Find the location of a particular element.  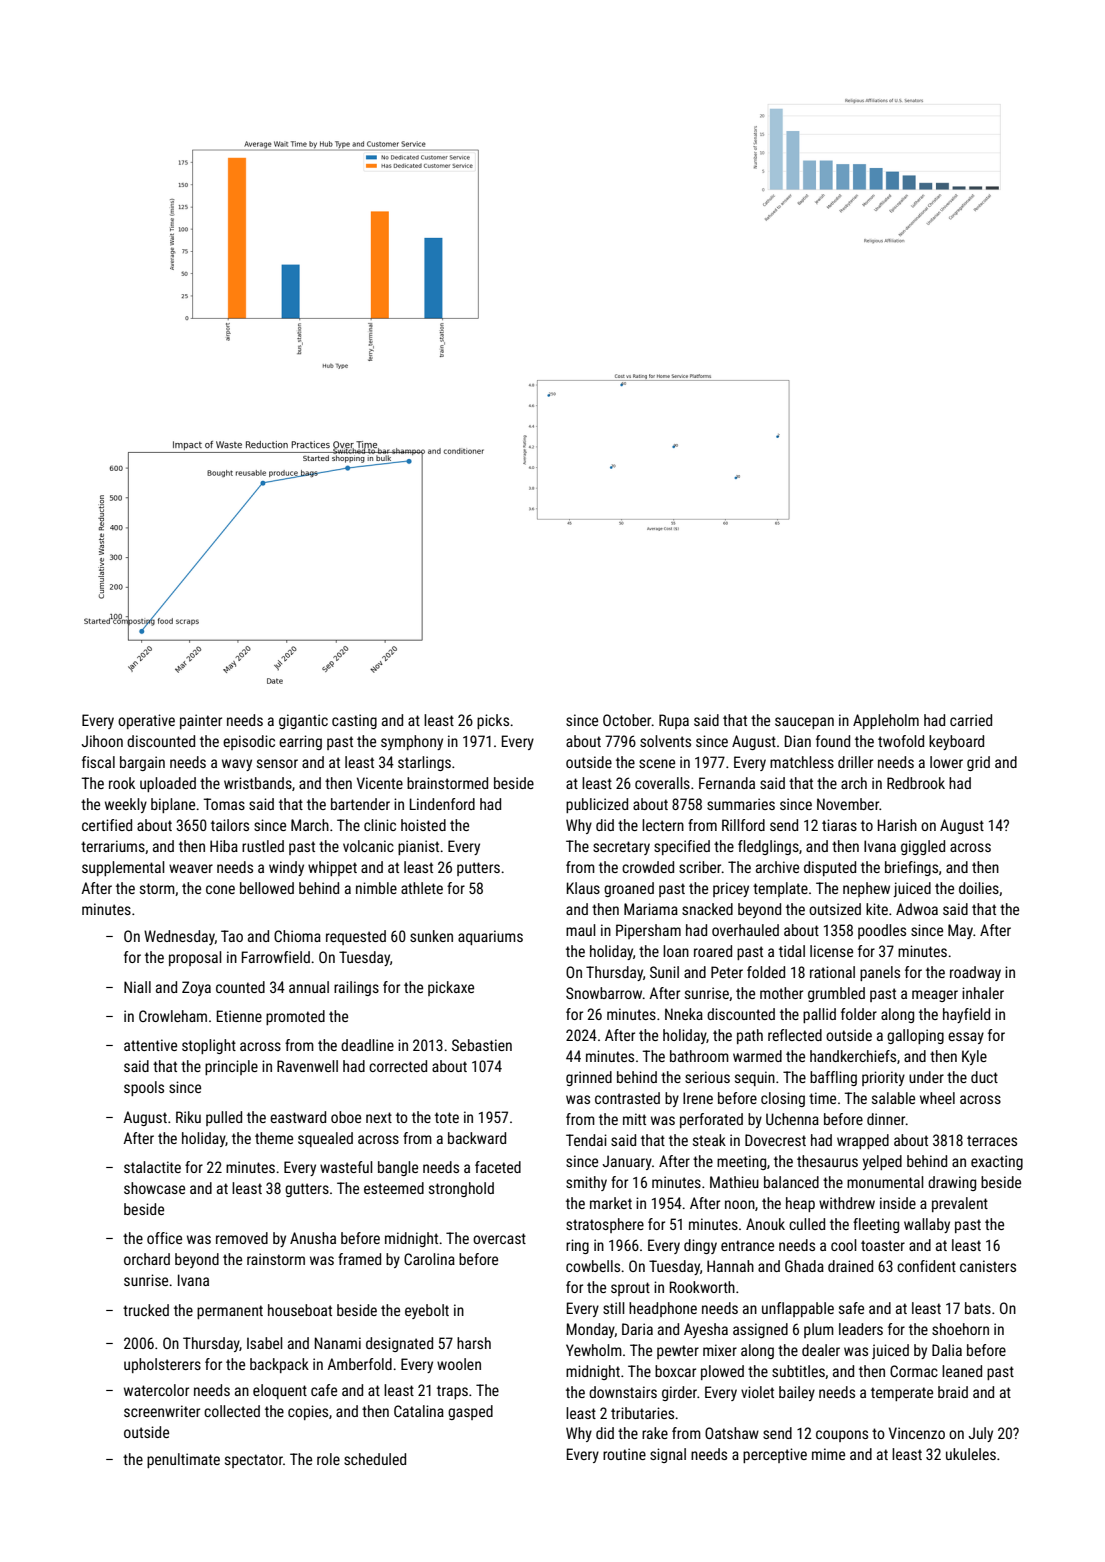

unflappable is located at coordinates (798, 1309).
